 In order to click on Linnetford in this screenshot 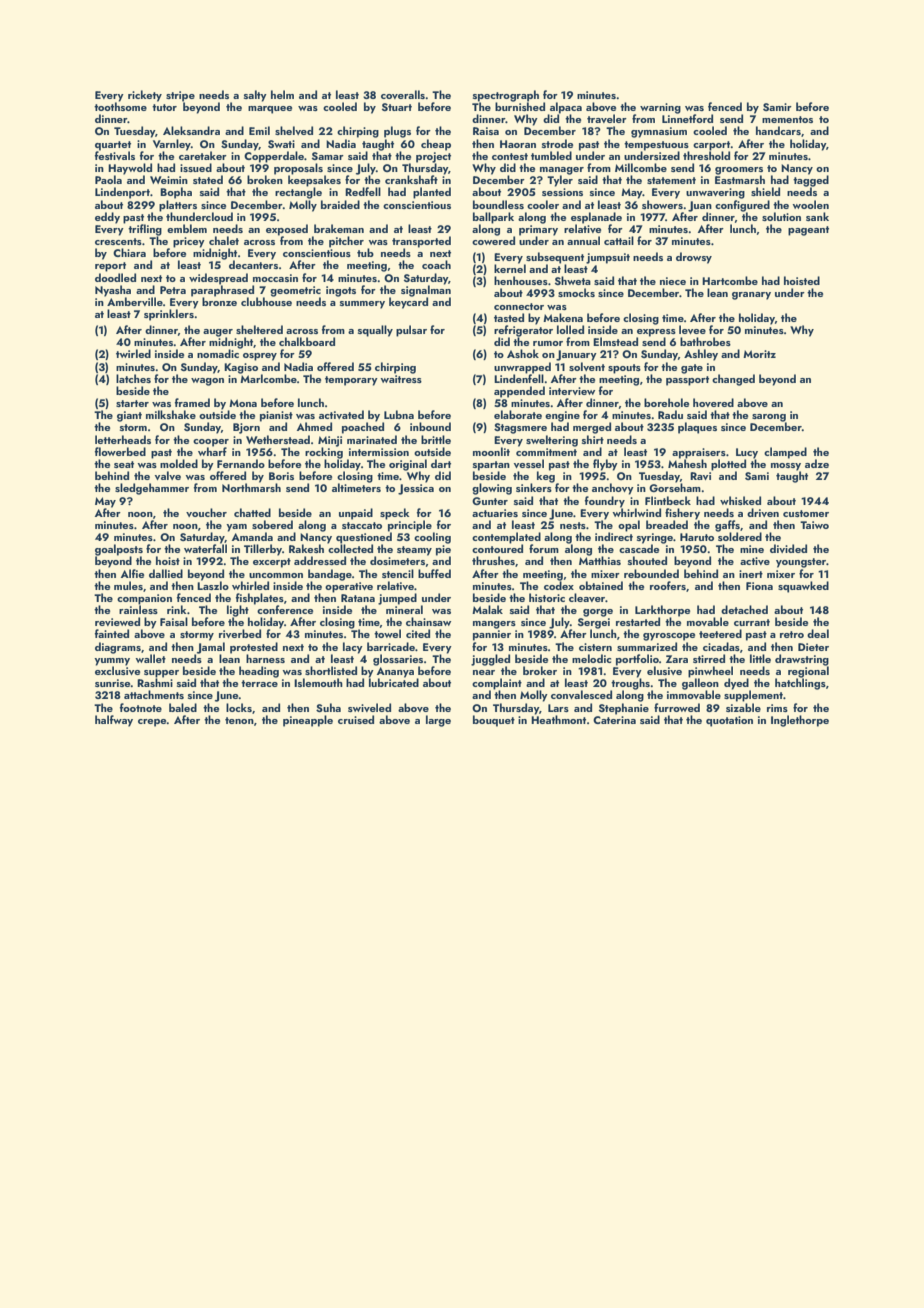, I will do `click(687, 118)`.
